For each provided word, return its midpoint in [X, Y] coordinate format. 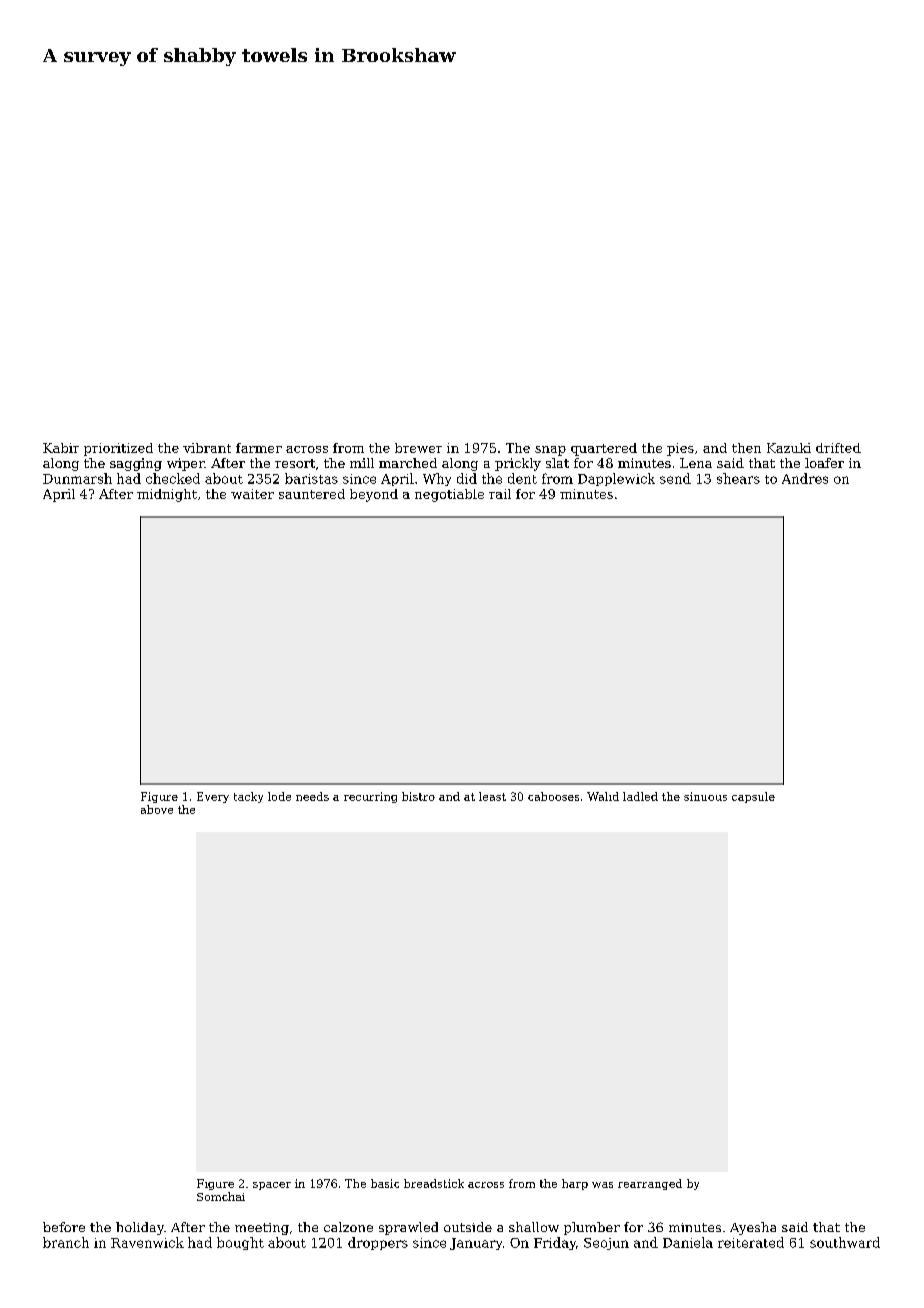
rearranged [650, 1184]
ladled [640, 796]
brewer [418, 448]
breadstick [434, 1183]
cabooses [553, 796]
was [602, 1185]
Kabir [61, 448]
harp [575, 1184]
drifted [838, 448]
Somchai [221, 1196]
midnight [167, 495]
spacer [272, 1186]
